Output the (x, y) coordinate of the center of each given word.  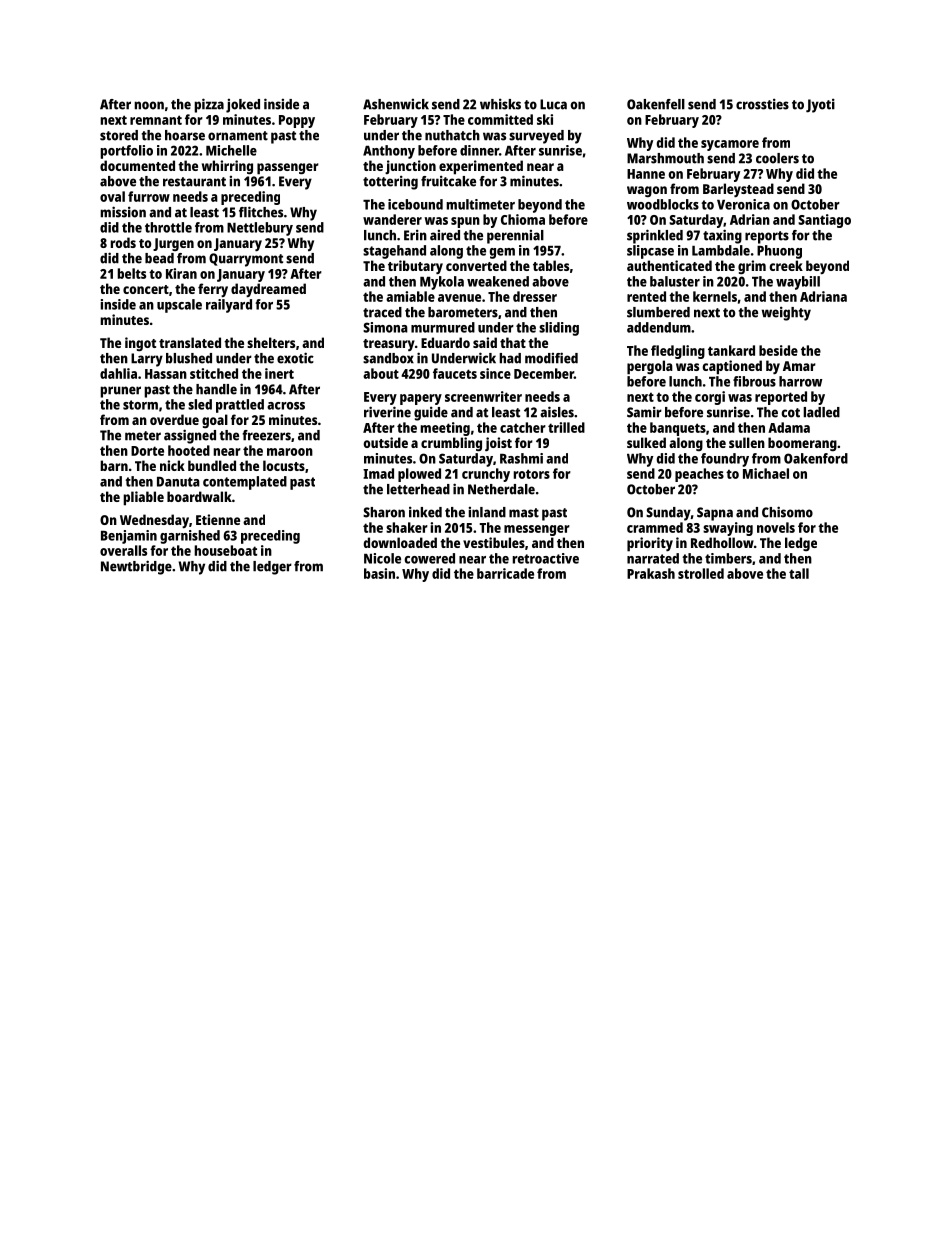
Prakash (651, 573)
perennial (515, 237)
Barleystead (738, 190)
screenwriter (483, 396)
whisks (500, 104)
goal (215, 421)
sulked (646, 442)
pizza (209, 105)
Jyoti (820, 105)
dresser (535, 296)
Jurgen (173, 244)
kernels (715, 296)
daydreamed (268, 290)
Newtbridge (136, 567)
